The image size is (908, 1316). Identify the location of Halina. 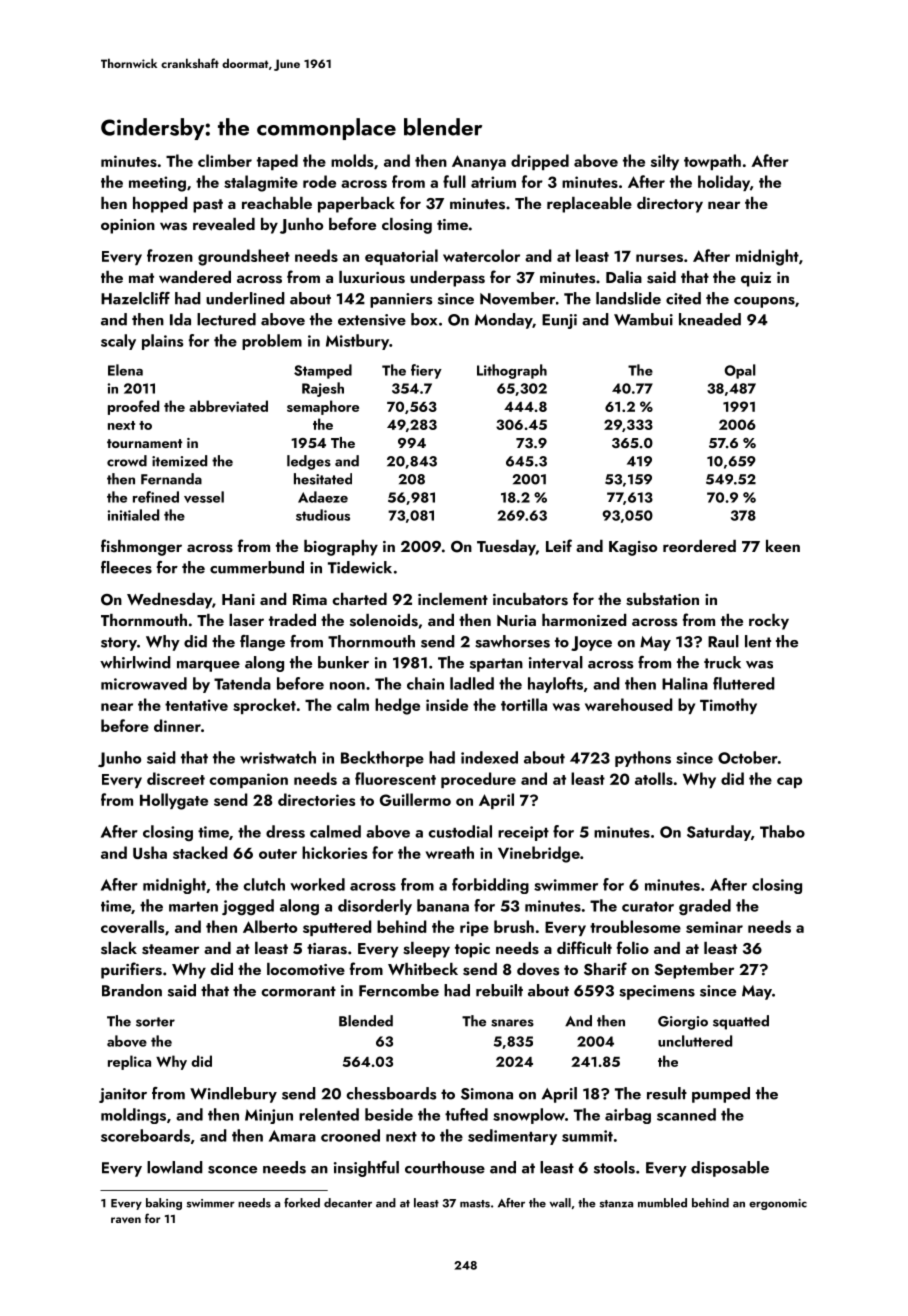
(685, 683).
